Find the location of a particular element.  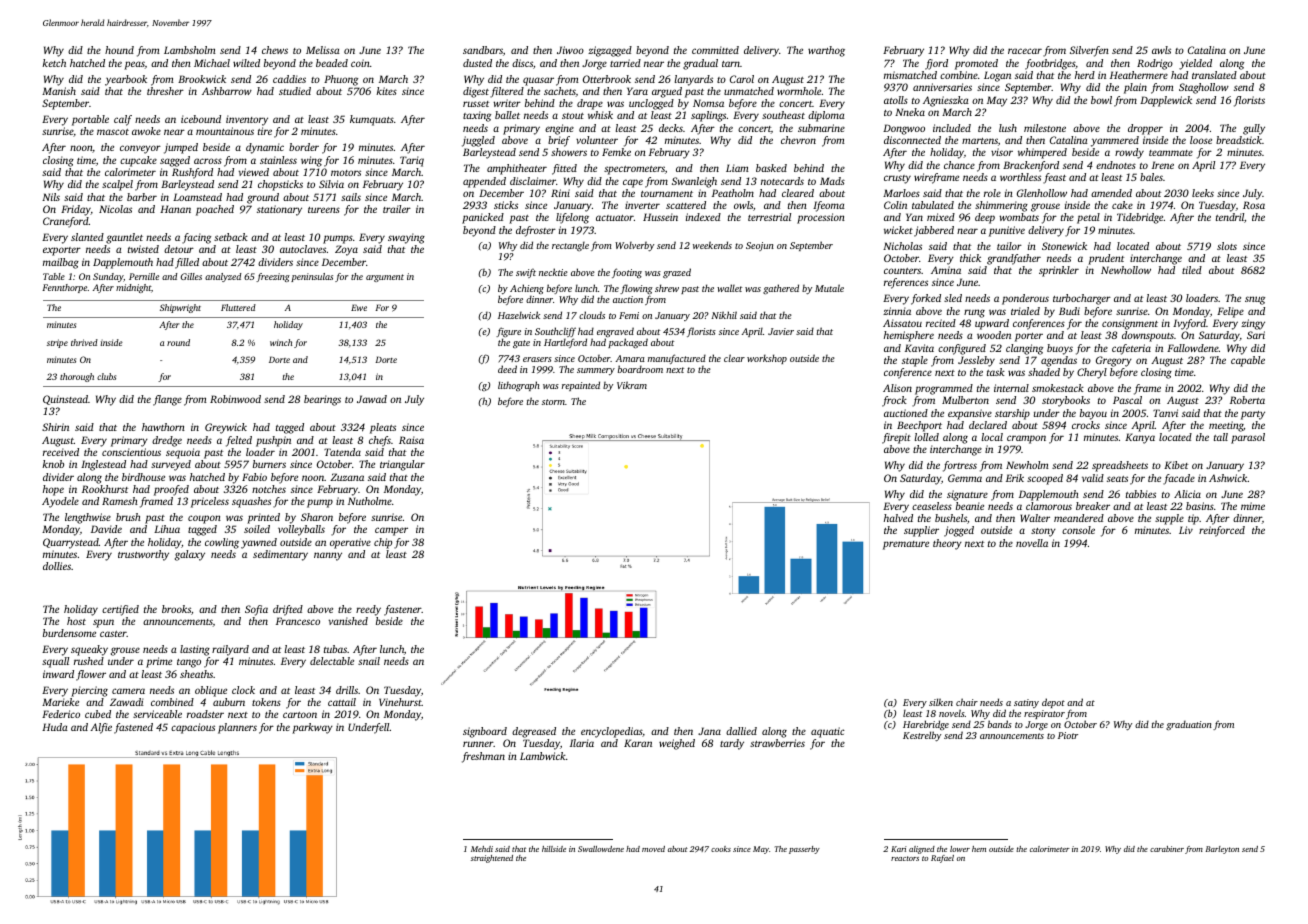

Agnieszka is located at coordinates (946, 101).
